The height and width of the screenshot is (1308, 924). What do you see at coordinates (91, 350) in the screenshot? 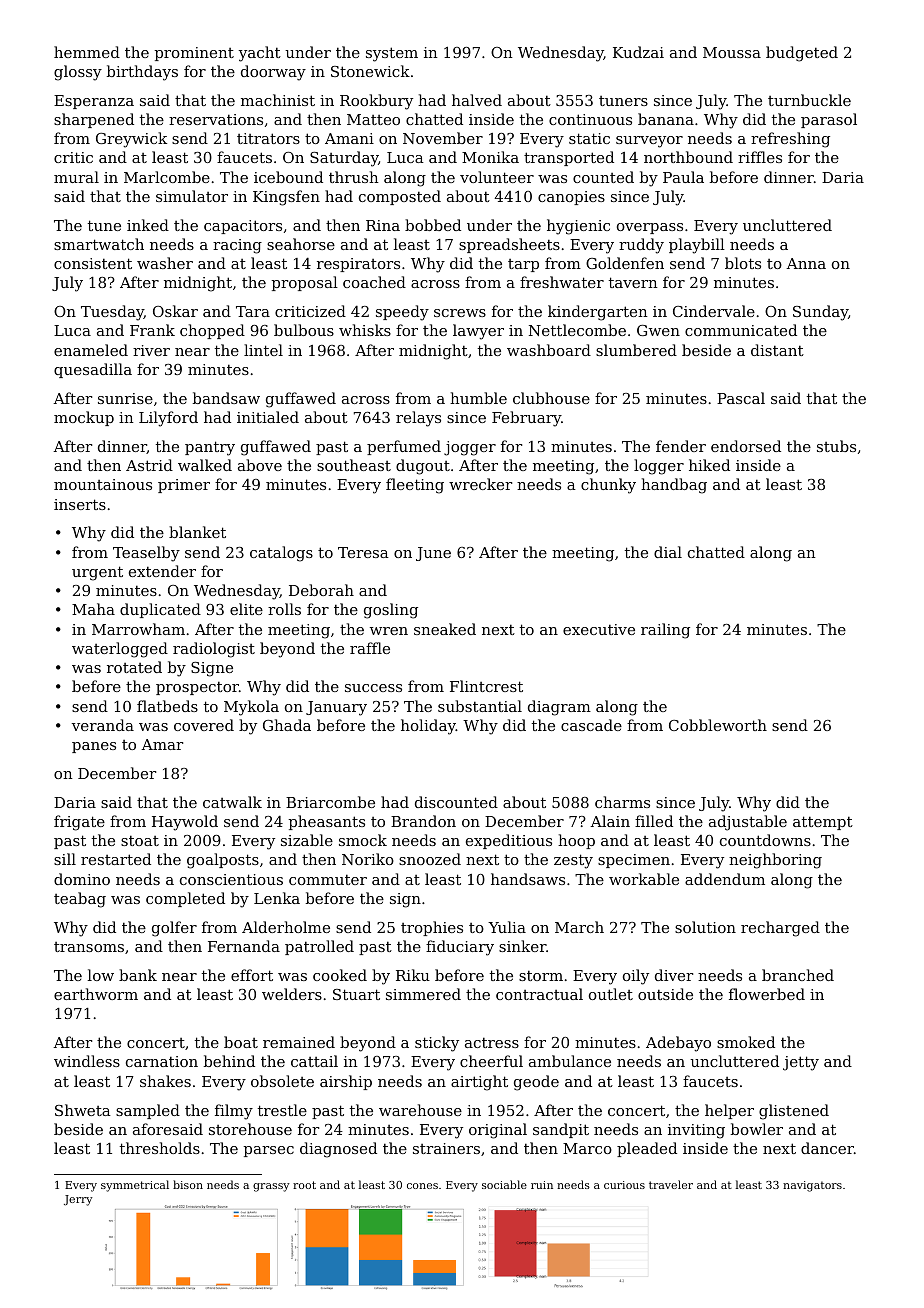
I see `enameled` at bounding box center [91, 350].
